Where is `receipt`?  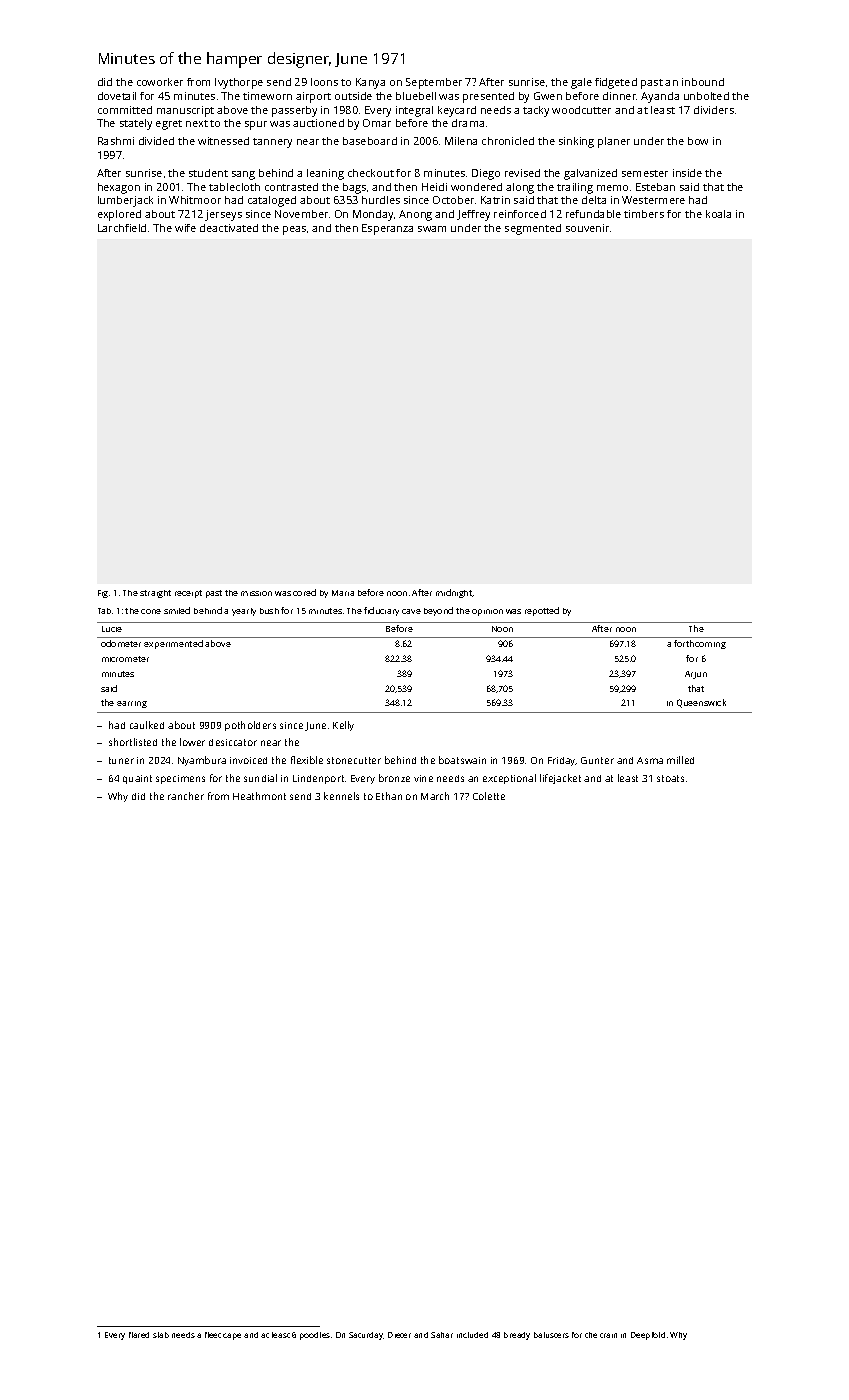
receipt is located at coordinates (188, 594).
